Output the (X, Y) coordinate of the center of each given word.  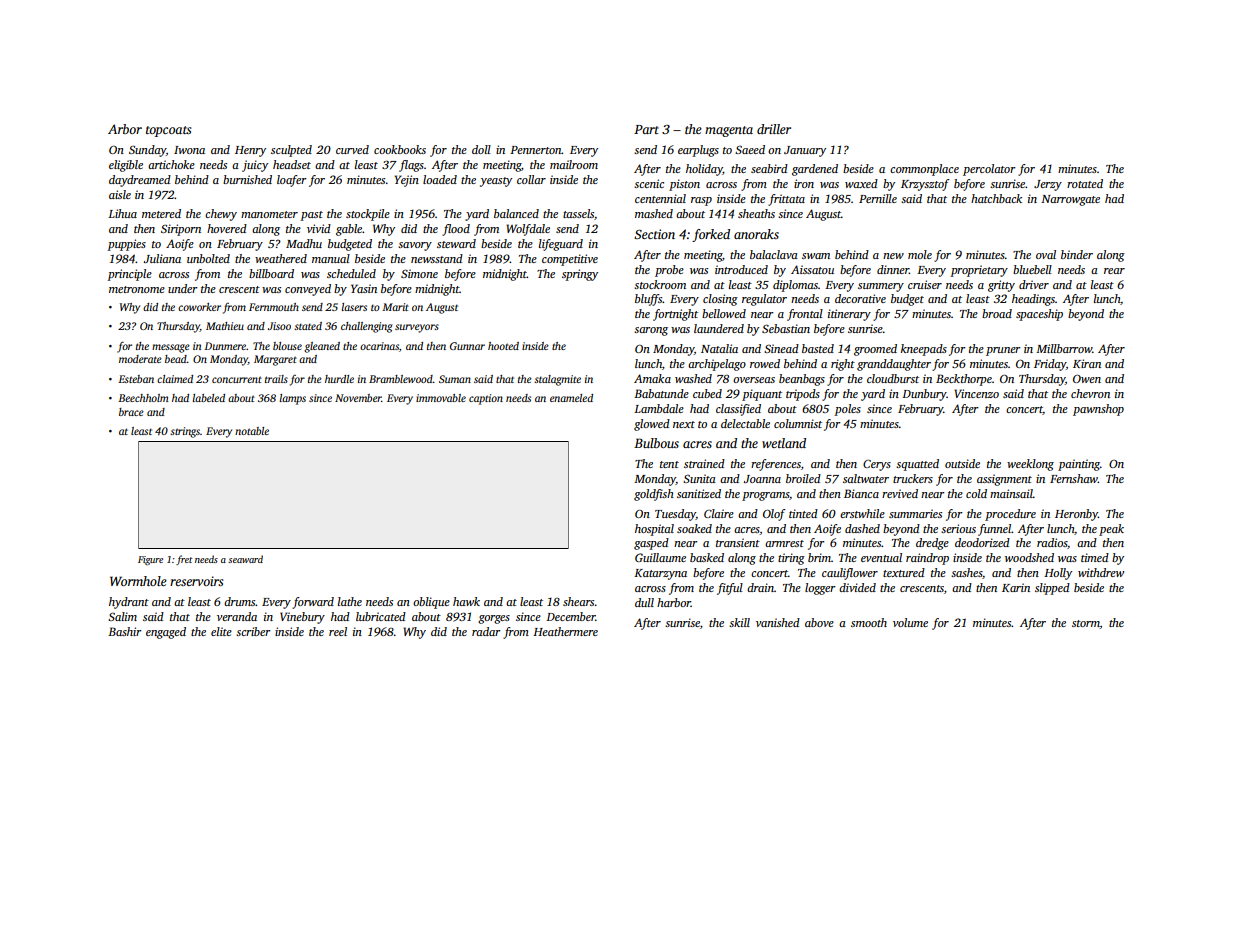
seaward (245, 559)
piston (684, 185)
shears (578, 601)
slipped (1052, 589)
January (805, 151)
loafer (292, 181)
